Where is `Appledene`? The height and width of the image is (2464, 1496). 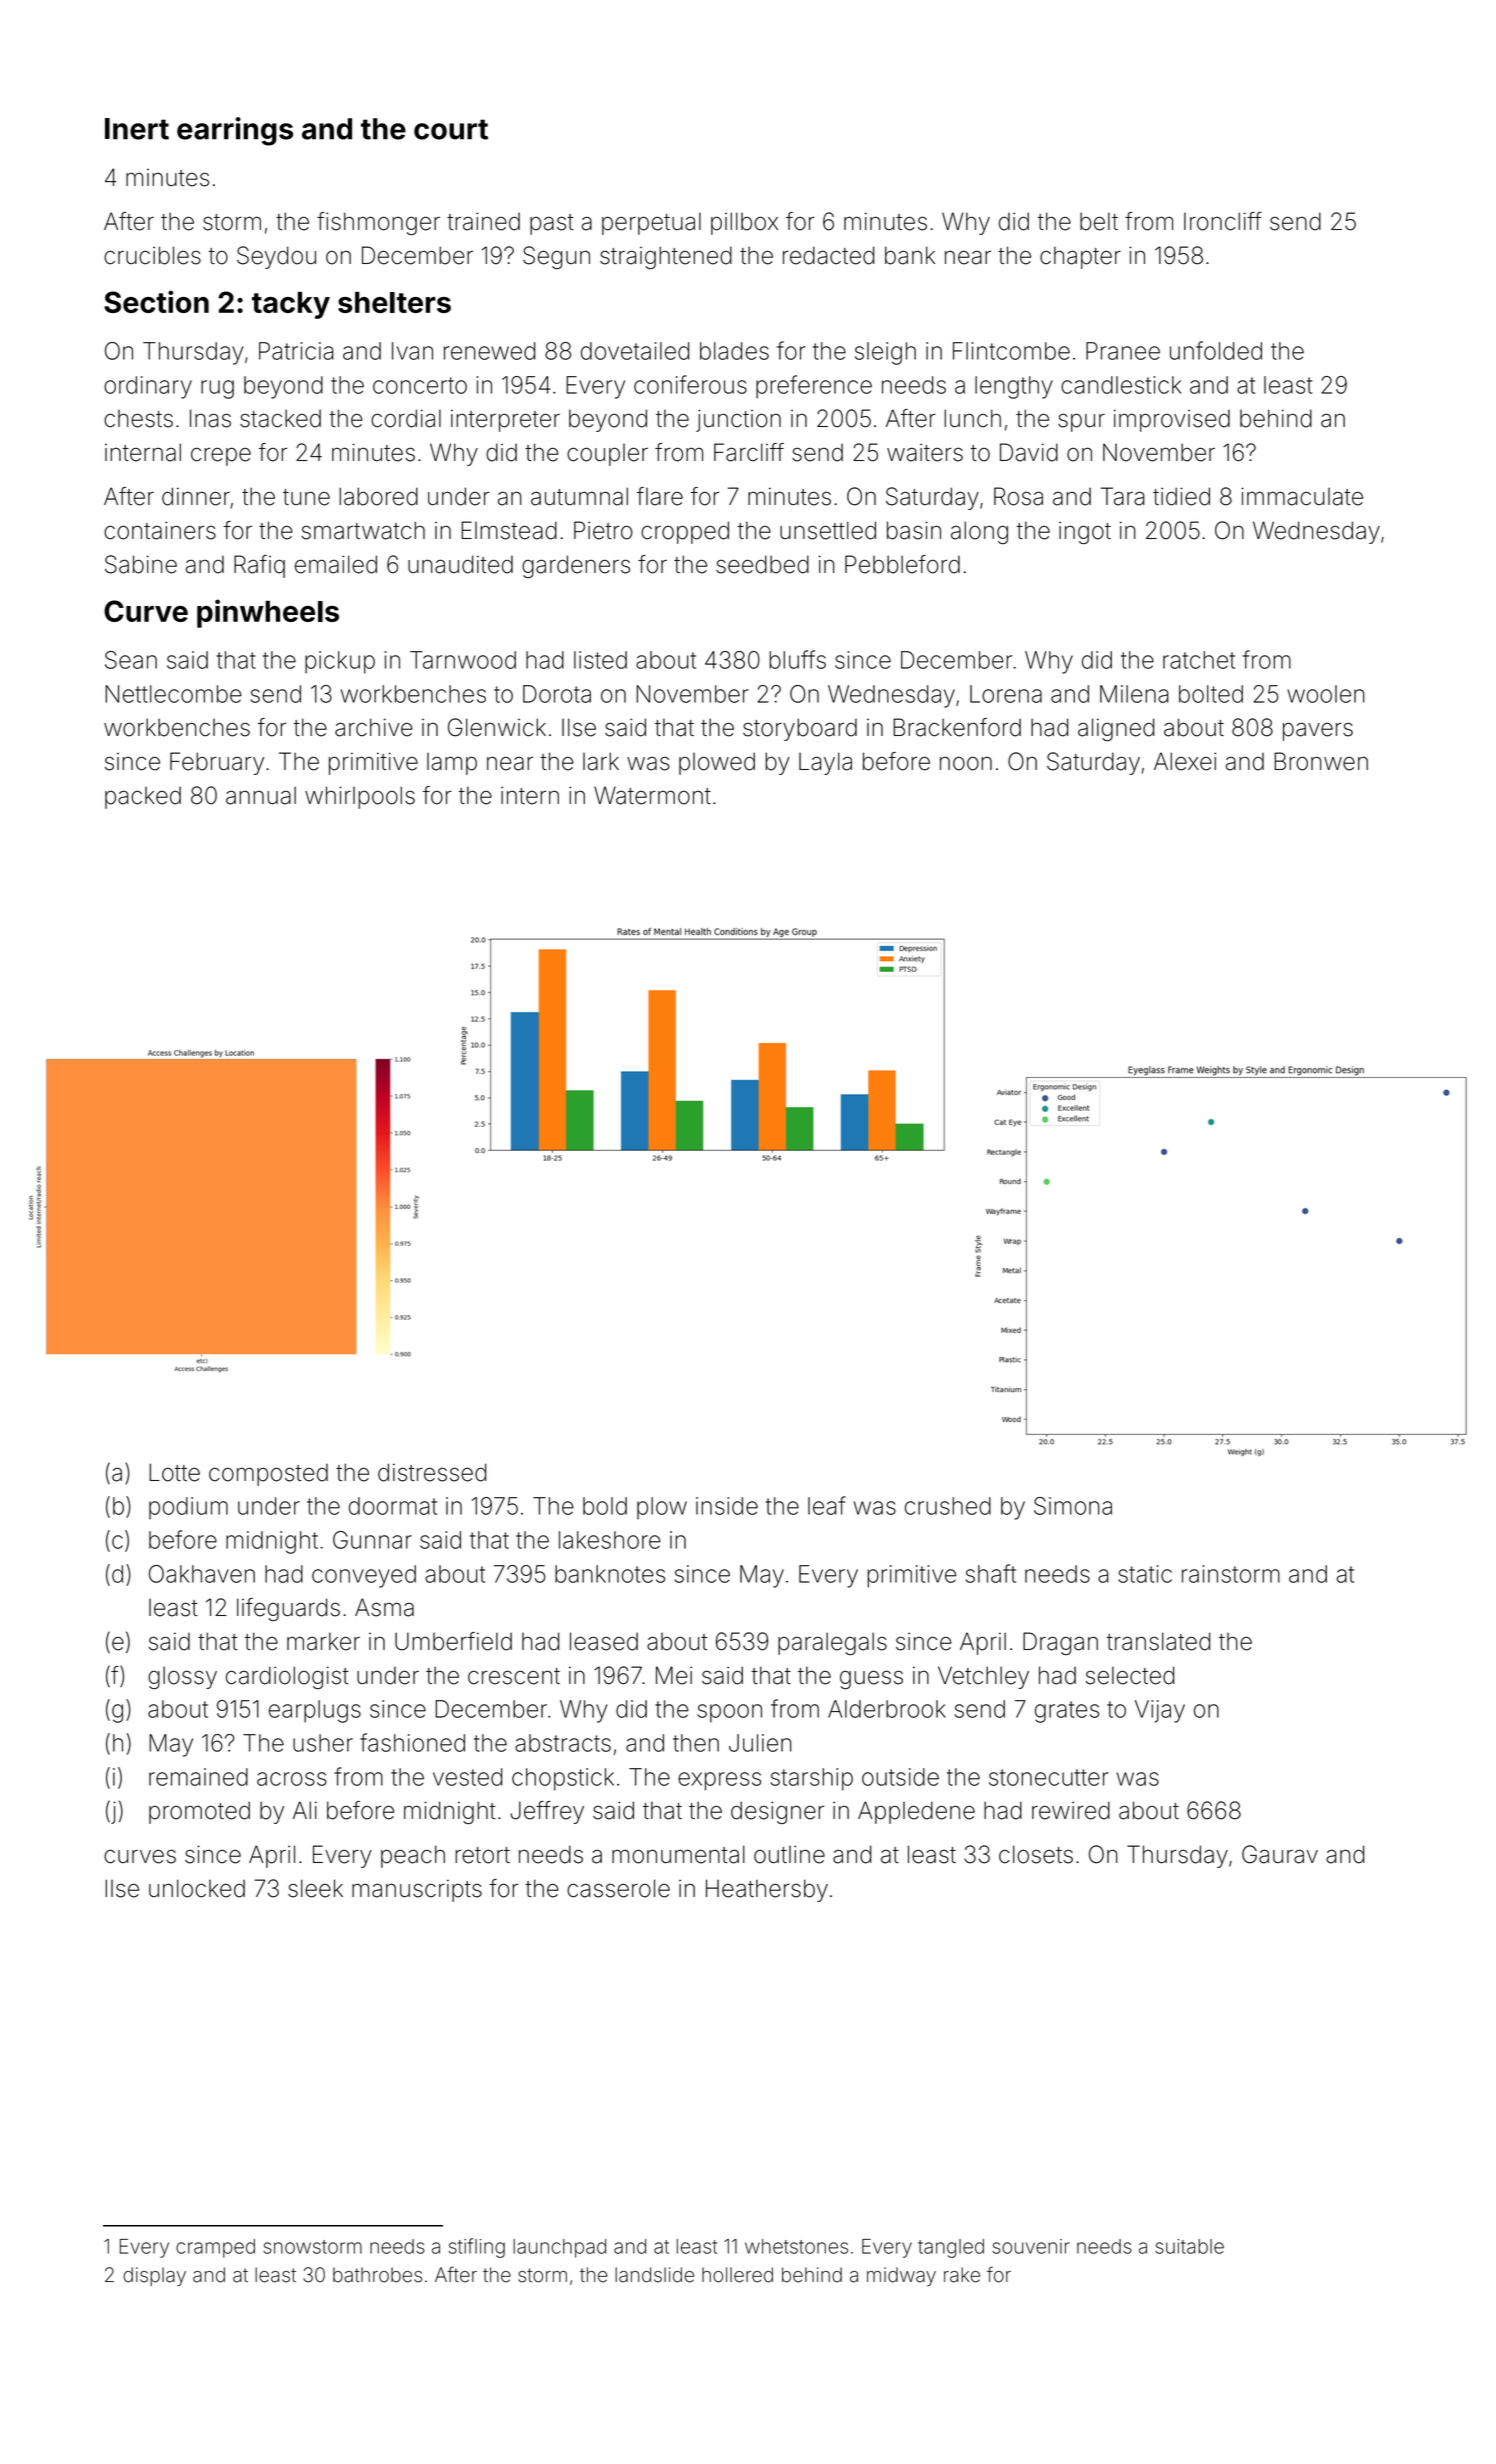
Appledene is located at coordinates (916, 1812).
